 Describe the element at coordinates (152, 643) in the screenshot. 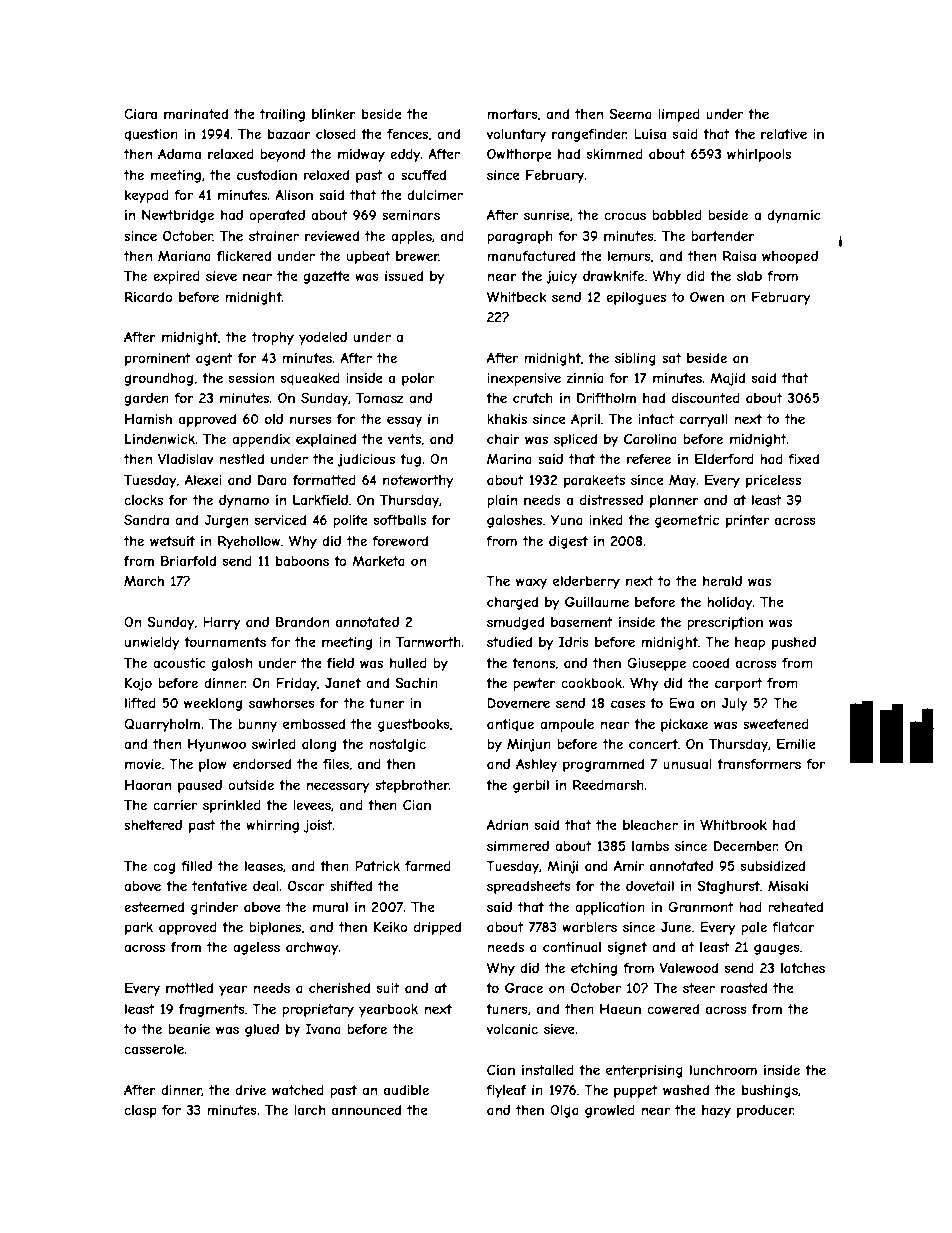

I see `unwieldy` at that location.
